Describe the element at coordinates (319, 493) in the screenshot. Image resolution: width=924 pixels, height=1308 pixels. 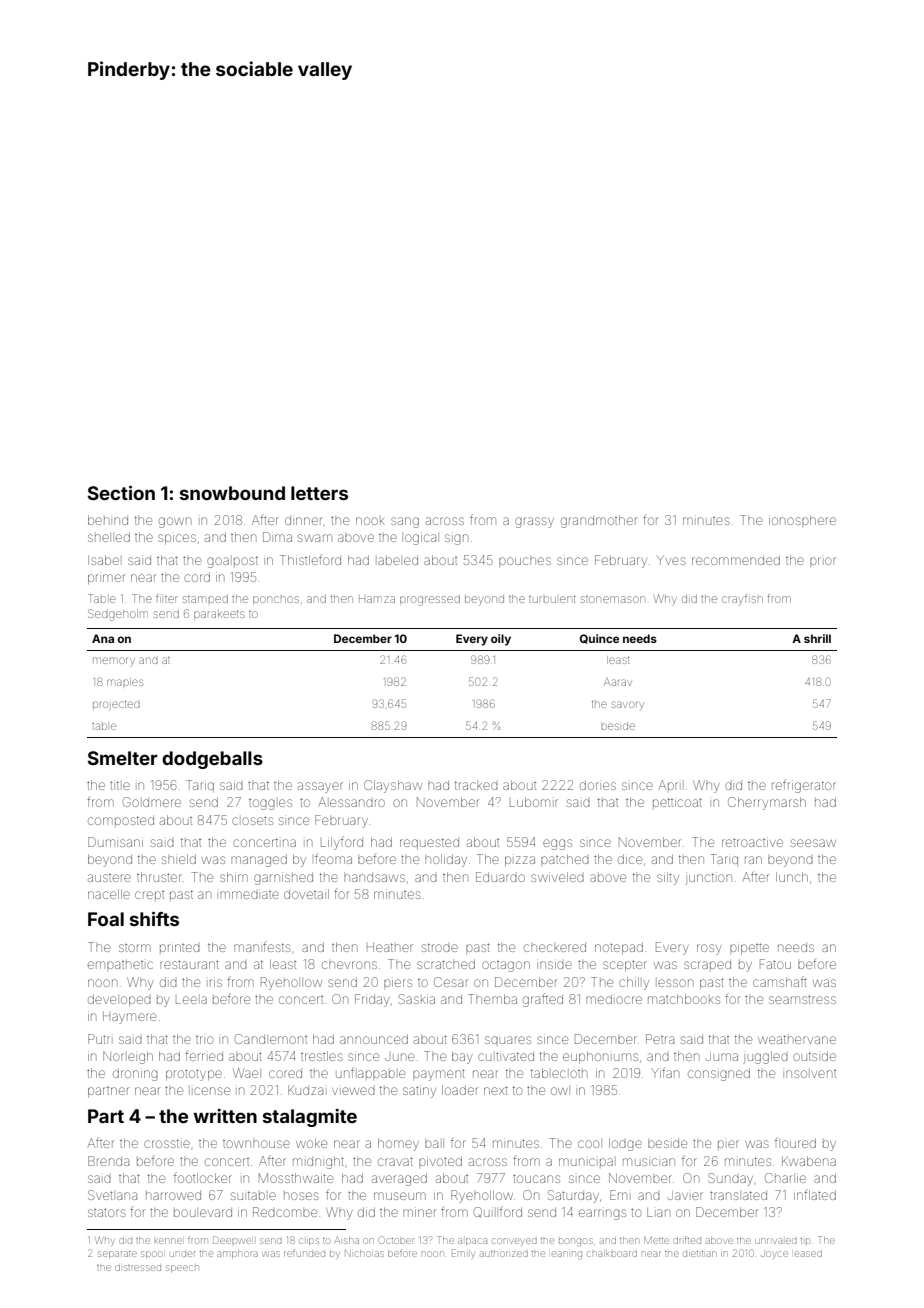
I see `letters` at that location.
